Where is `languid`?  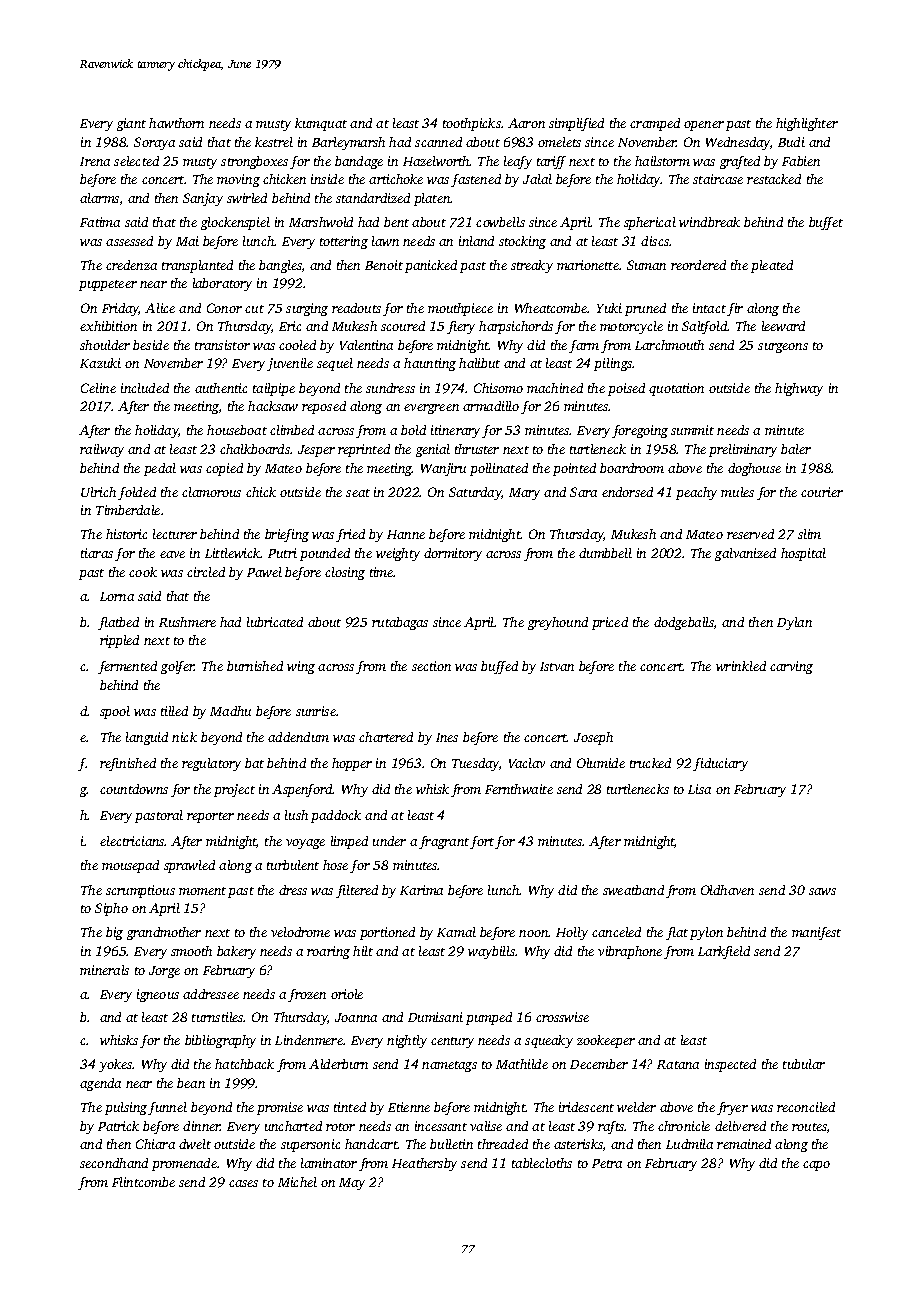 languid is located at coordinates (147, 738).
